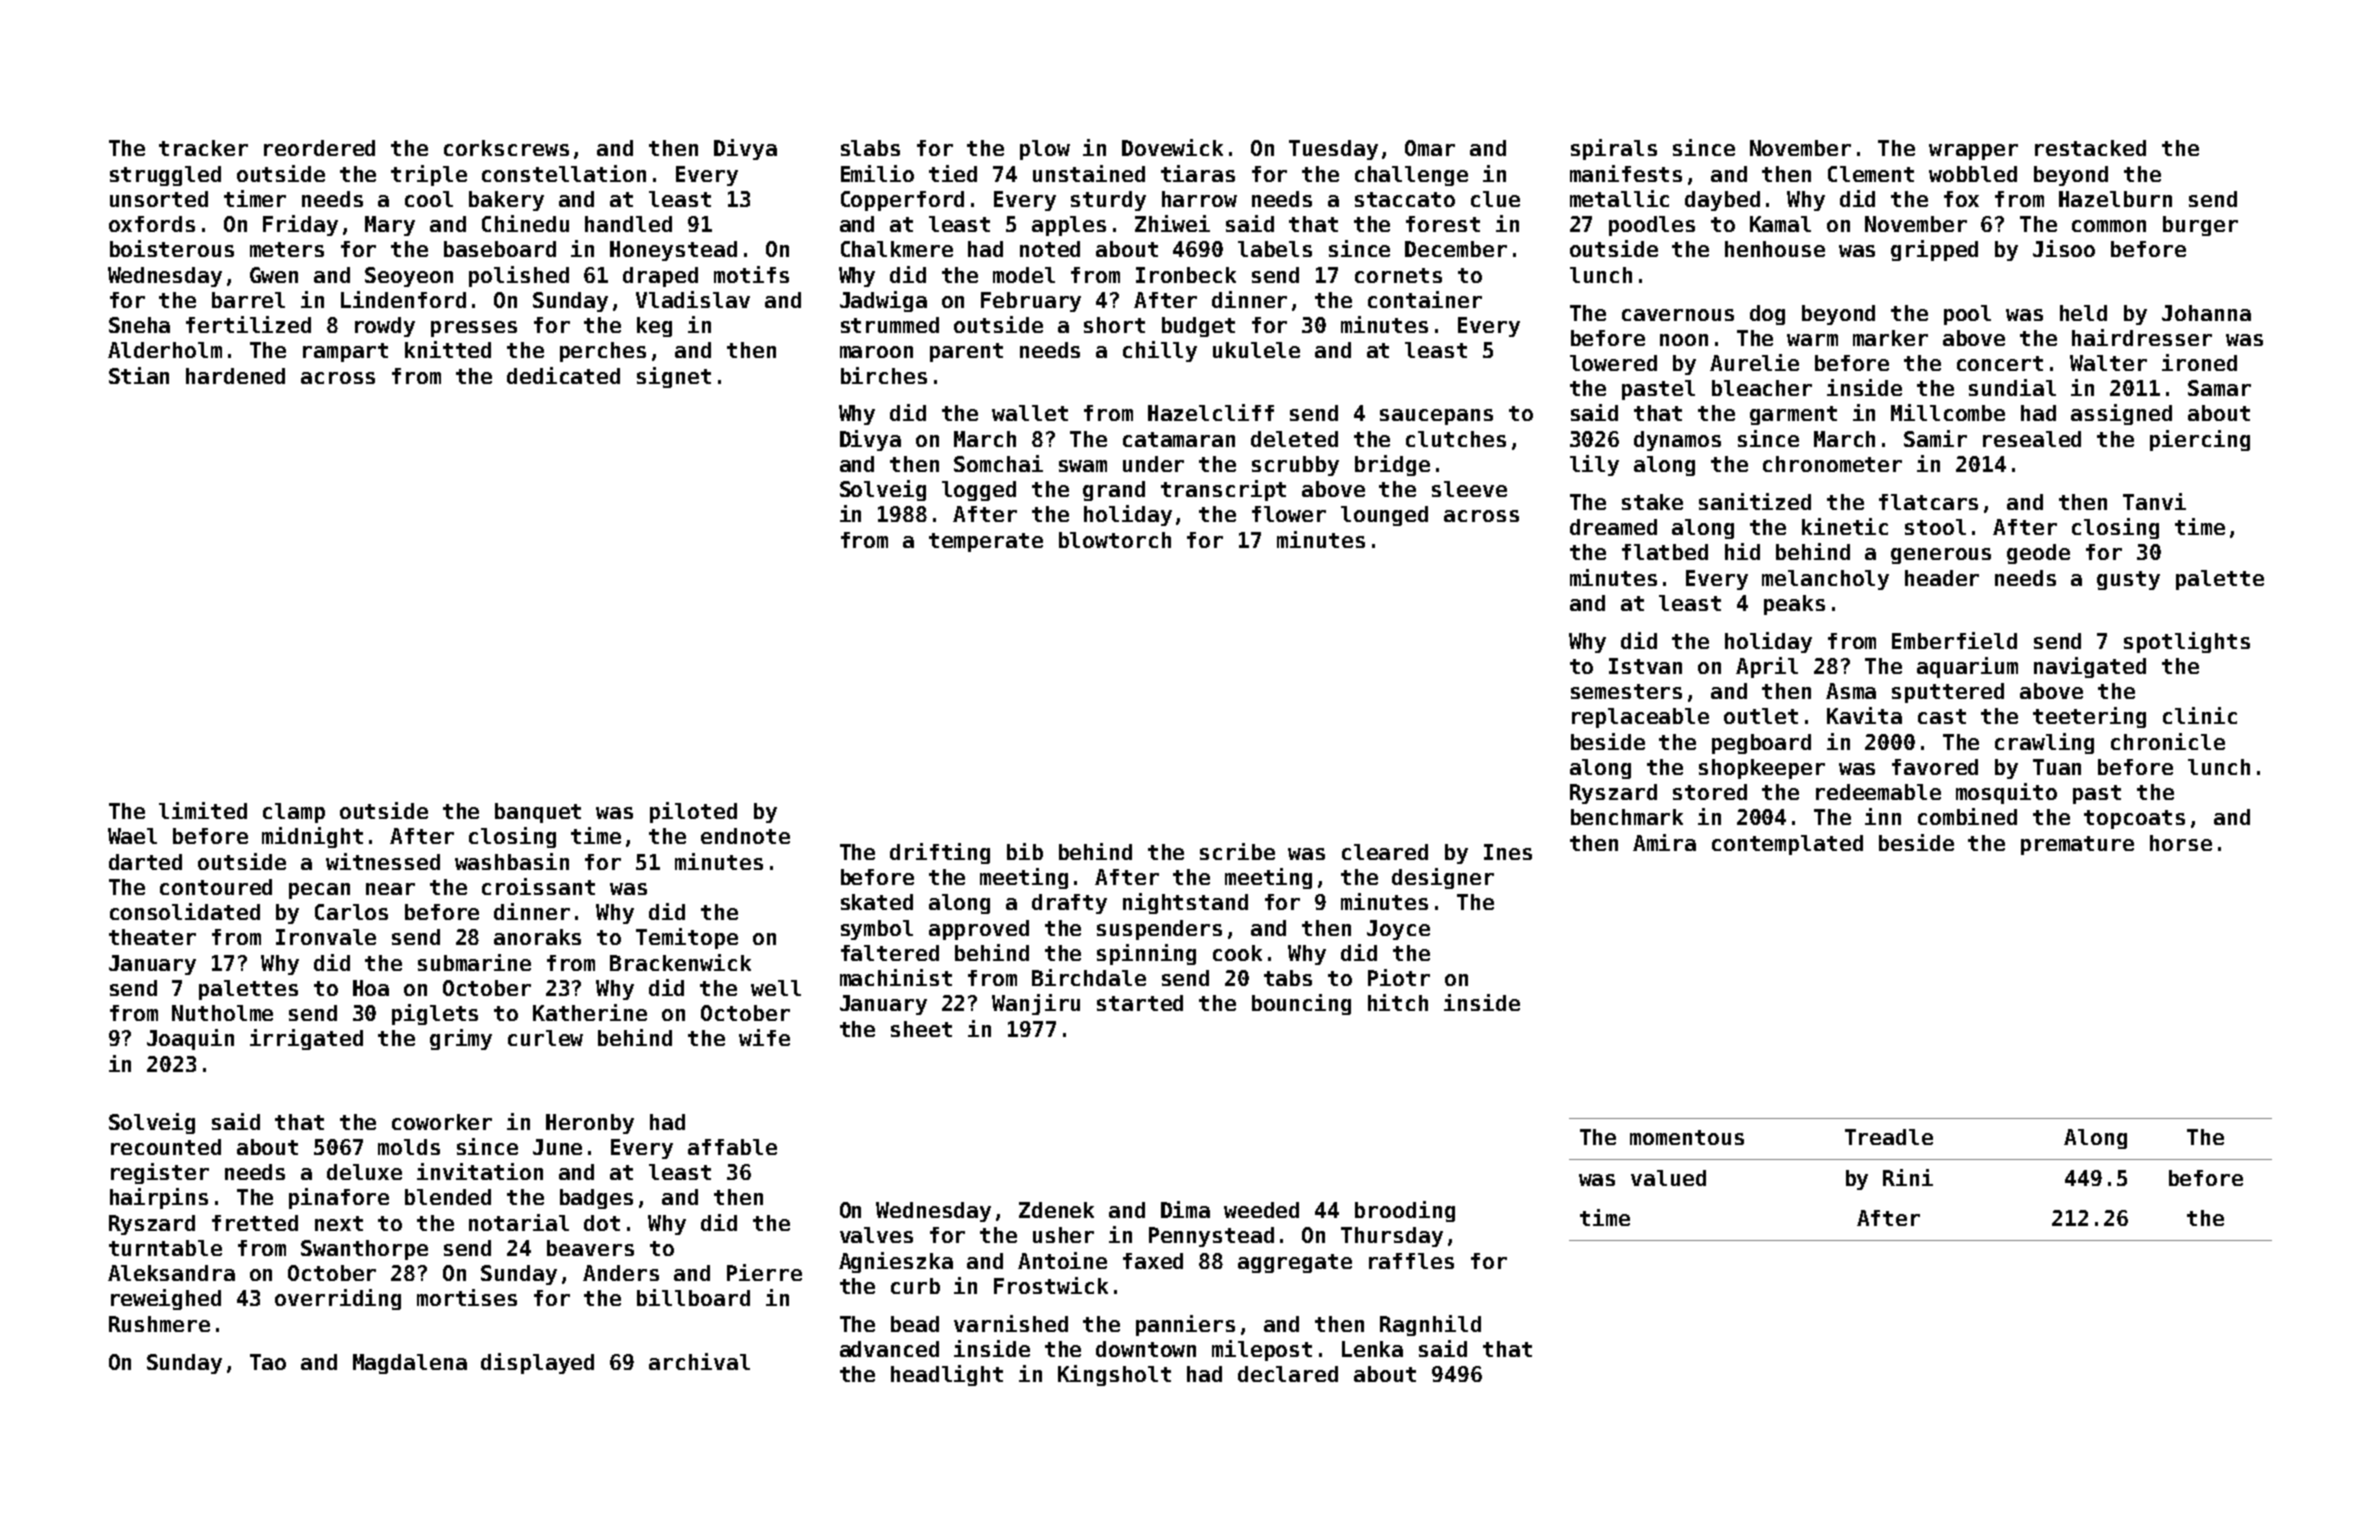 The height and width of the screenshot is (1540, 2380). I want to click on Tuesday, so click(1333, 150).
